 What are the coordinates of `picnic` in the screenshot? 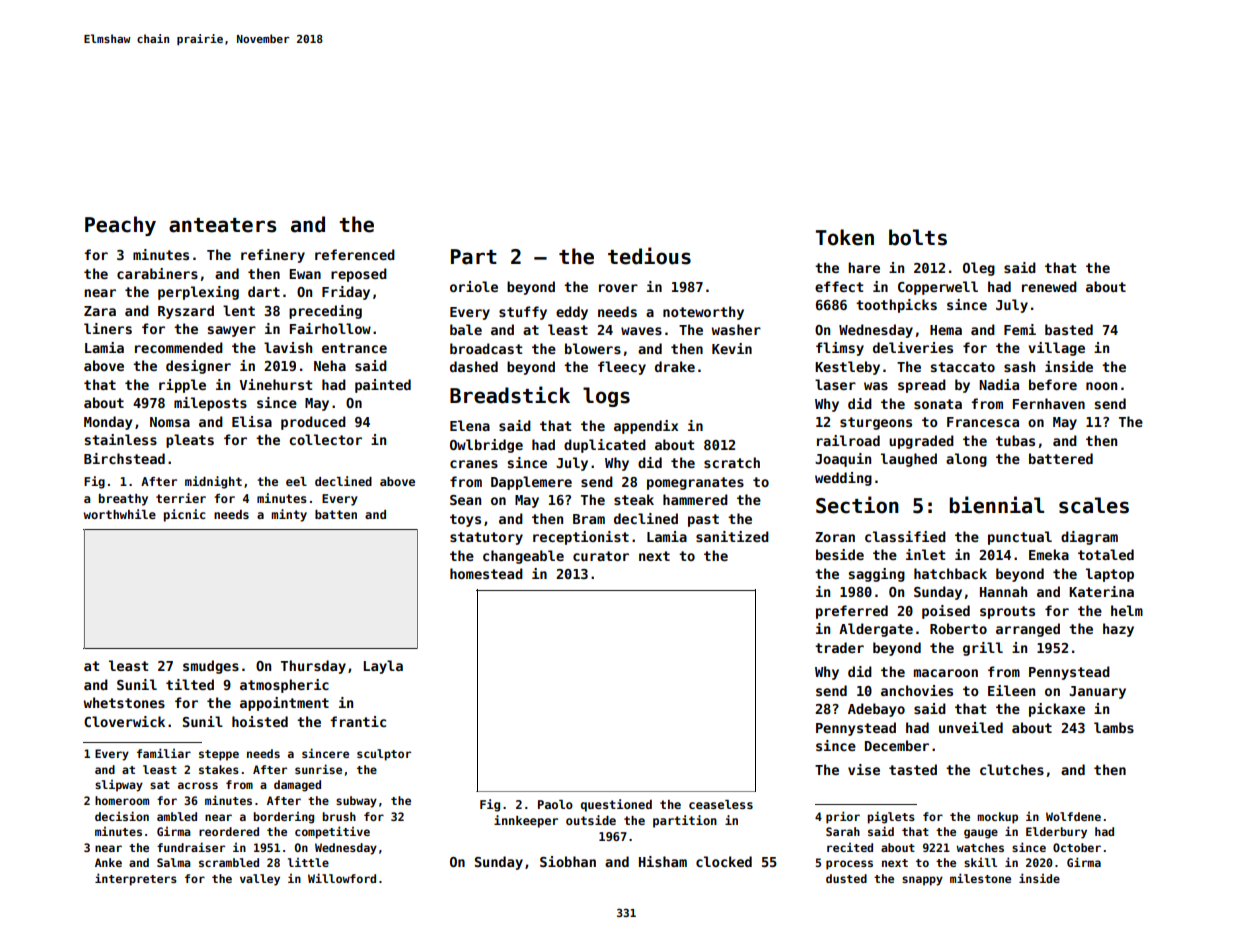 It's located at (185, 515).
